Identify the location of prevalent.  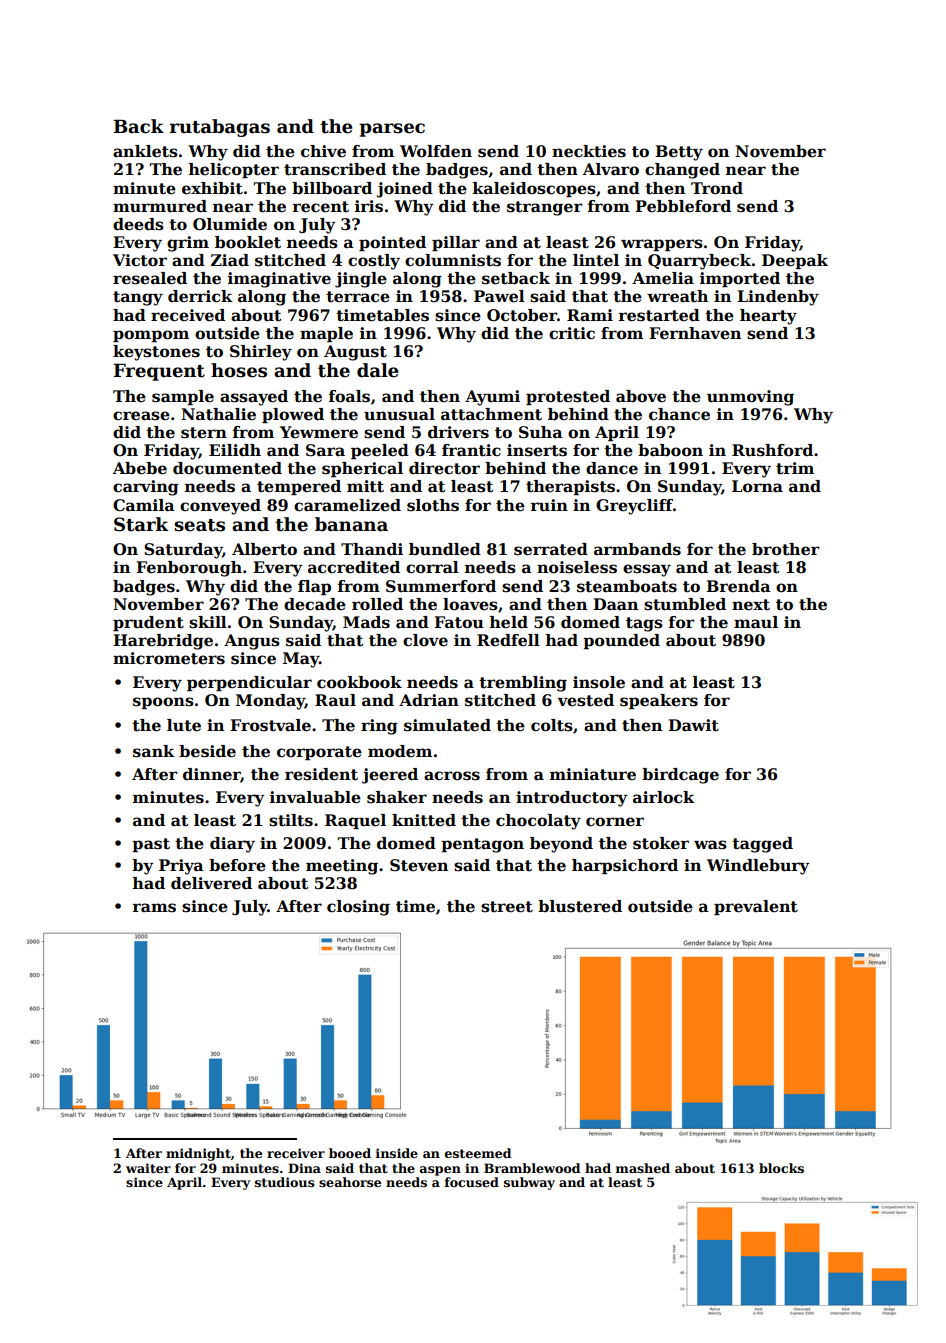
(756, 907).
